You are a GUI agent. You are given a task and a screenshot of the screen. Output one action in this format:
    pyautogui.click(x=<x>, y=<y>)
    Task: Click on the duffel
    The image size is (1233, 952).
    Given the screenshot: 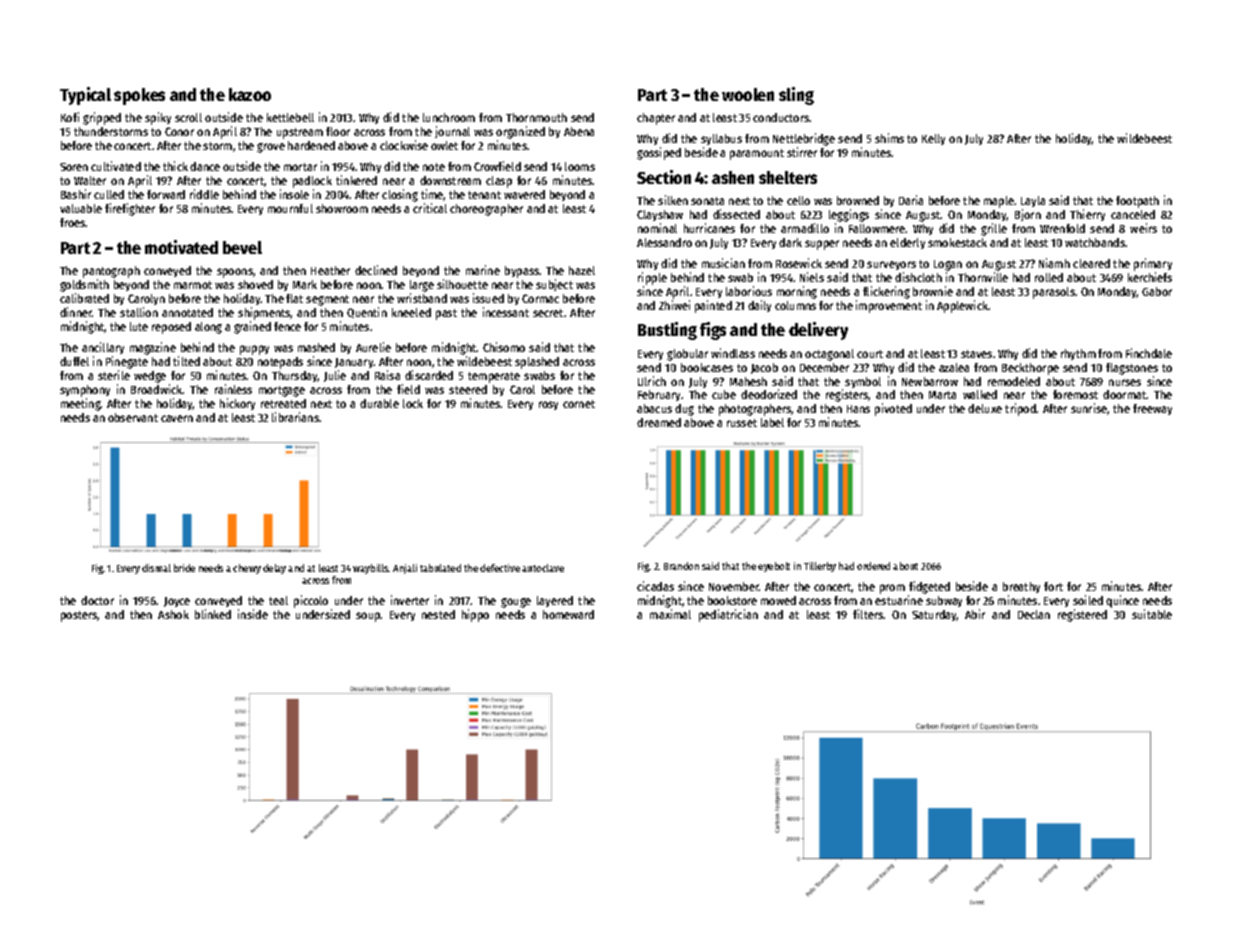 What is the action you would take?
    pyautogui.click(x=74, y=361)
